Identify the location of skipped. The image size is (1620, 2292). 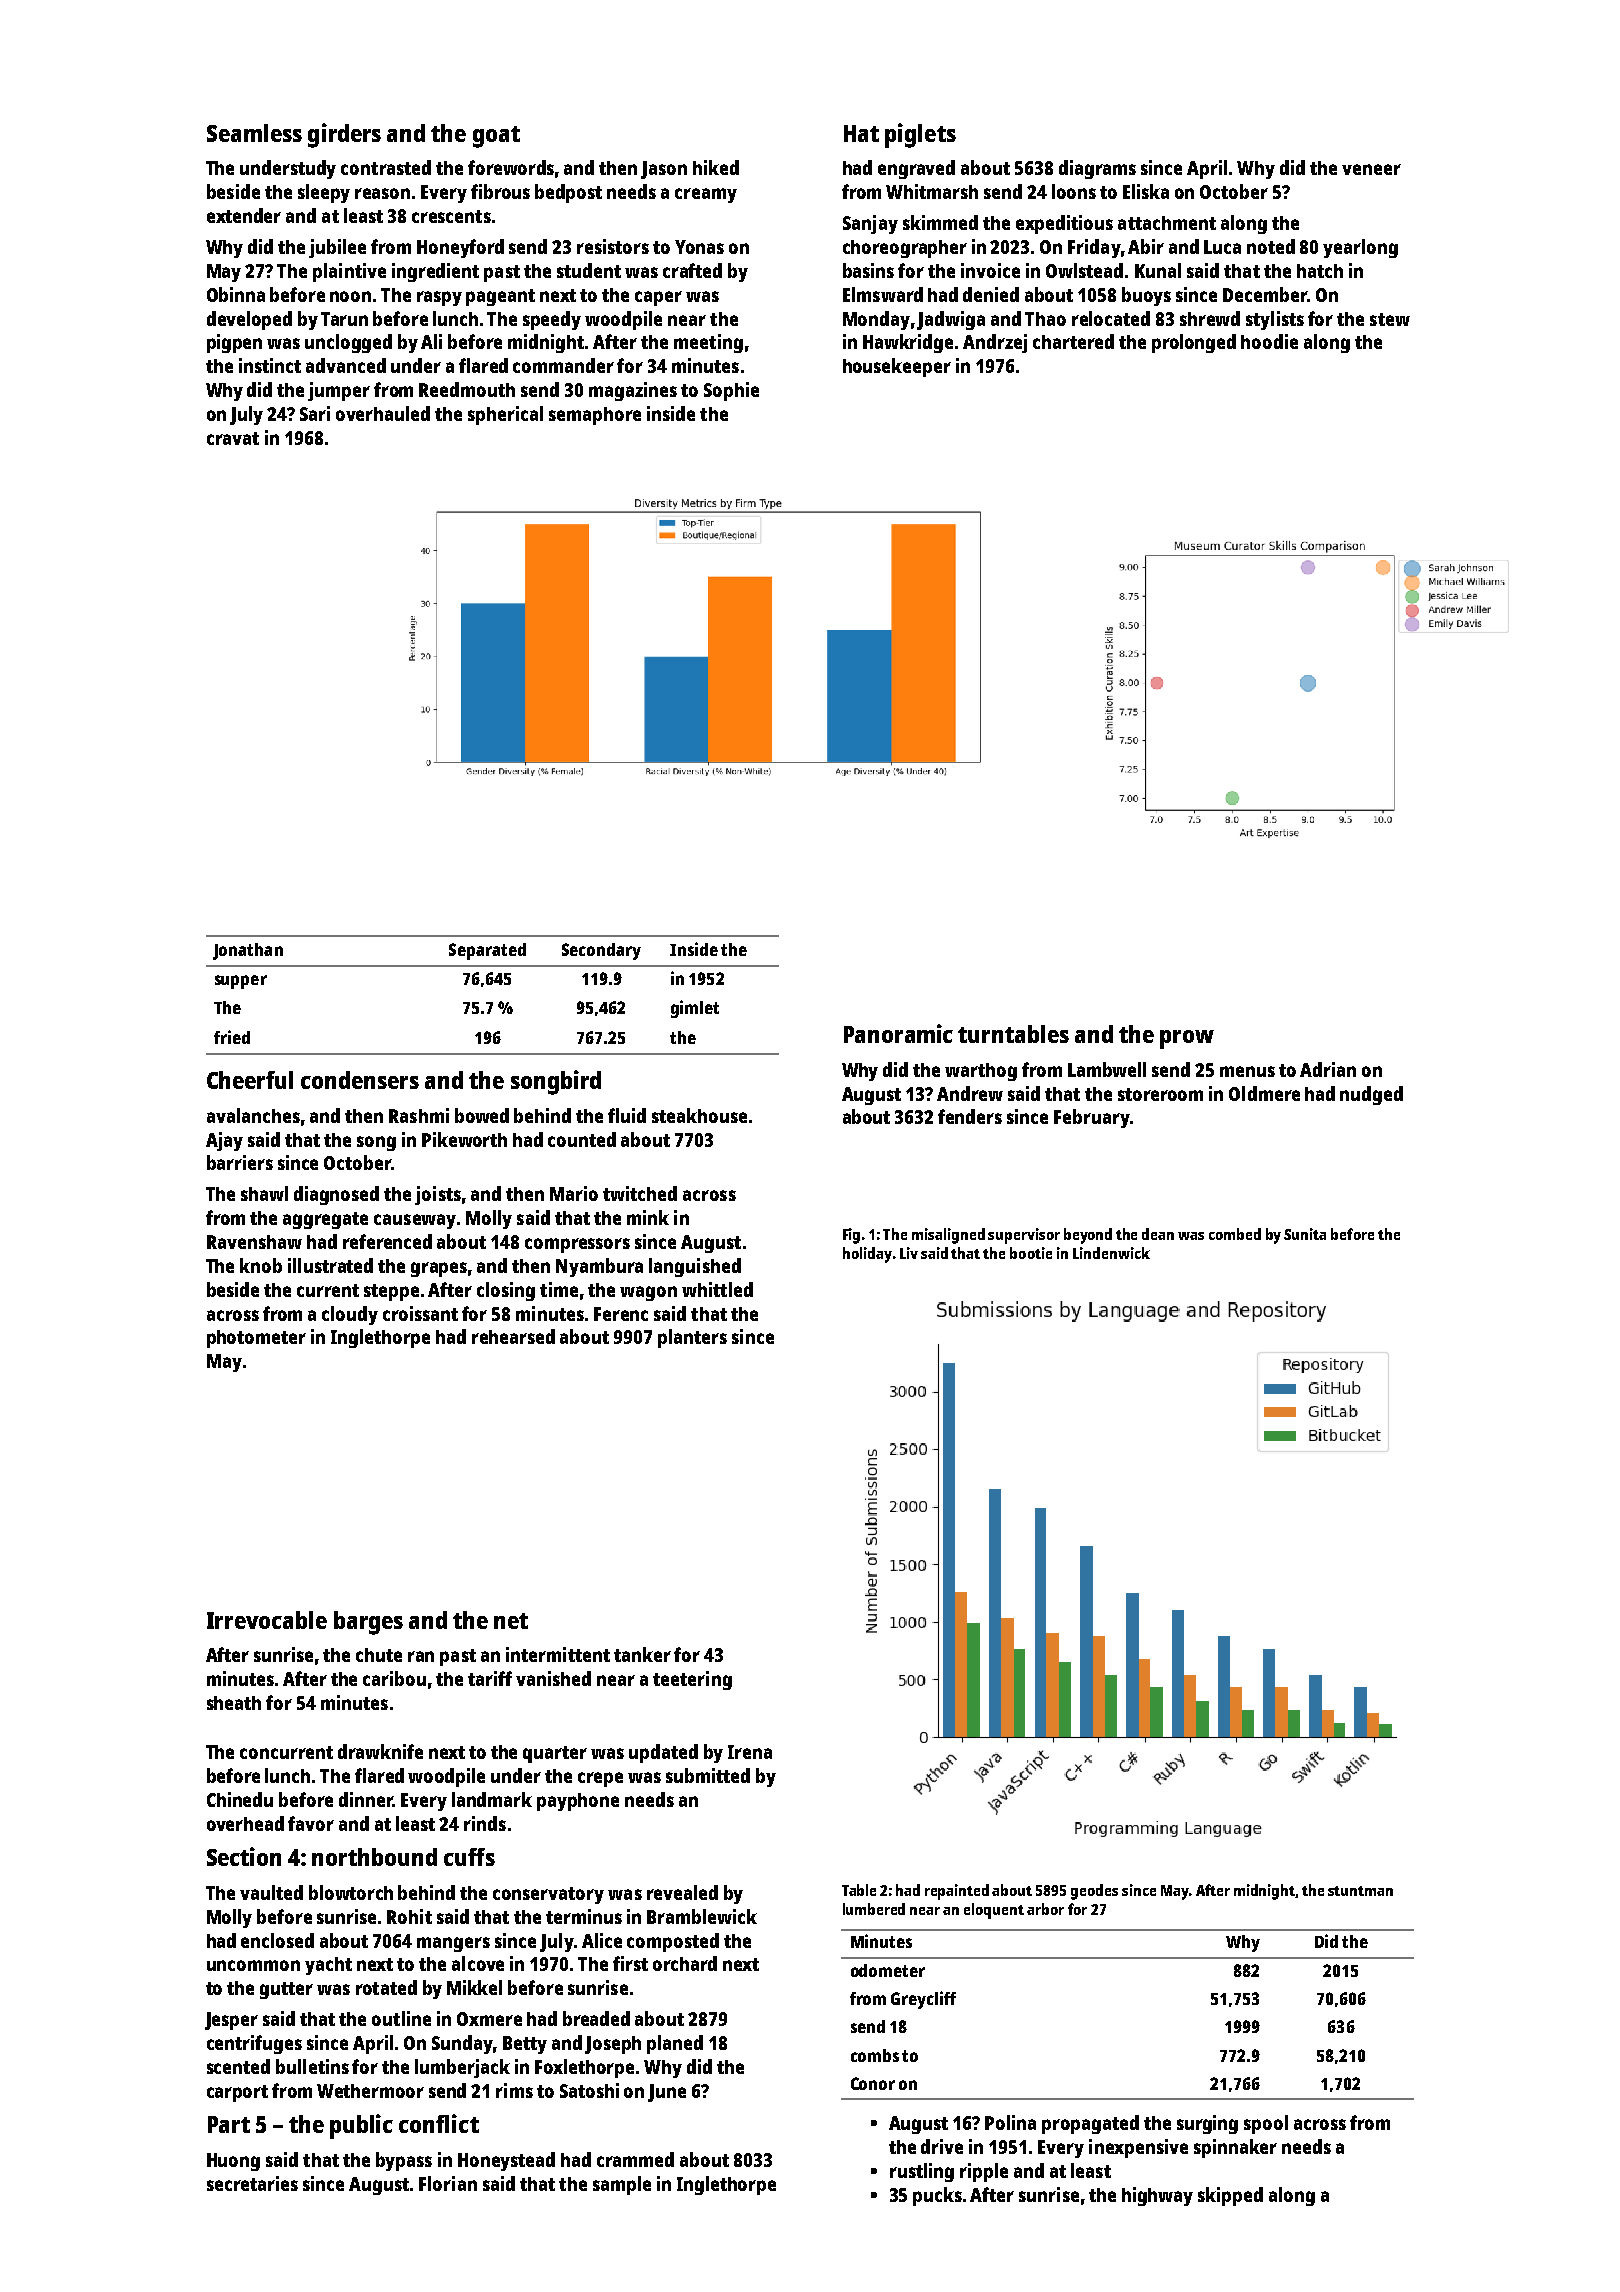
(1230, 2196).
